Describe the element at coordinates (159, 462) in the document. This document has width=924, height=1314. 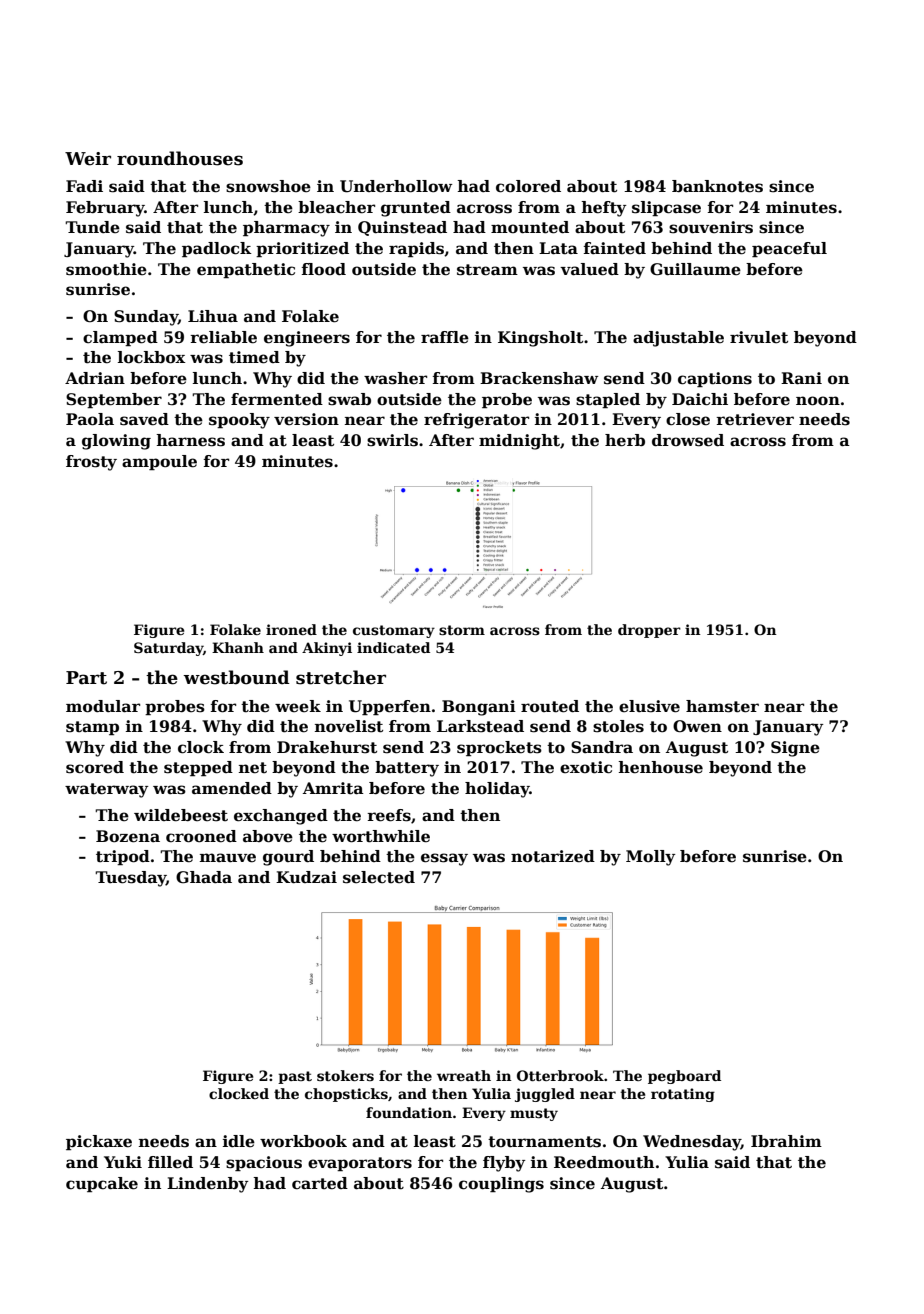
I see `ampoule` at that location.
